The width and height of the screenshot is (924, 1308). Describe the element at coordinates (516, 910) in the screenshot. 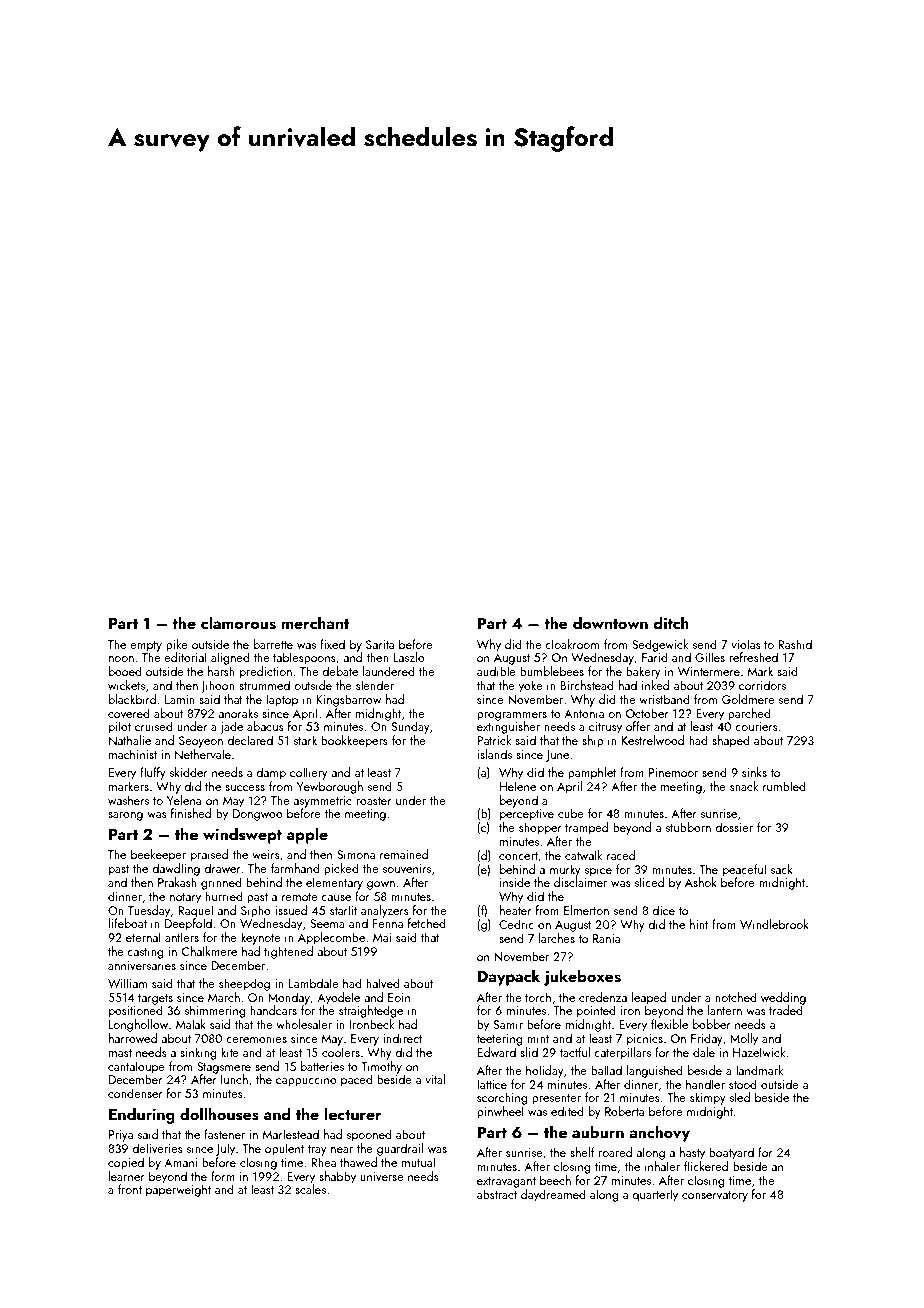

I see `heater` at that location.
